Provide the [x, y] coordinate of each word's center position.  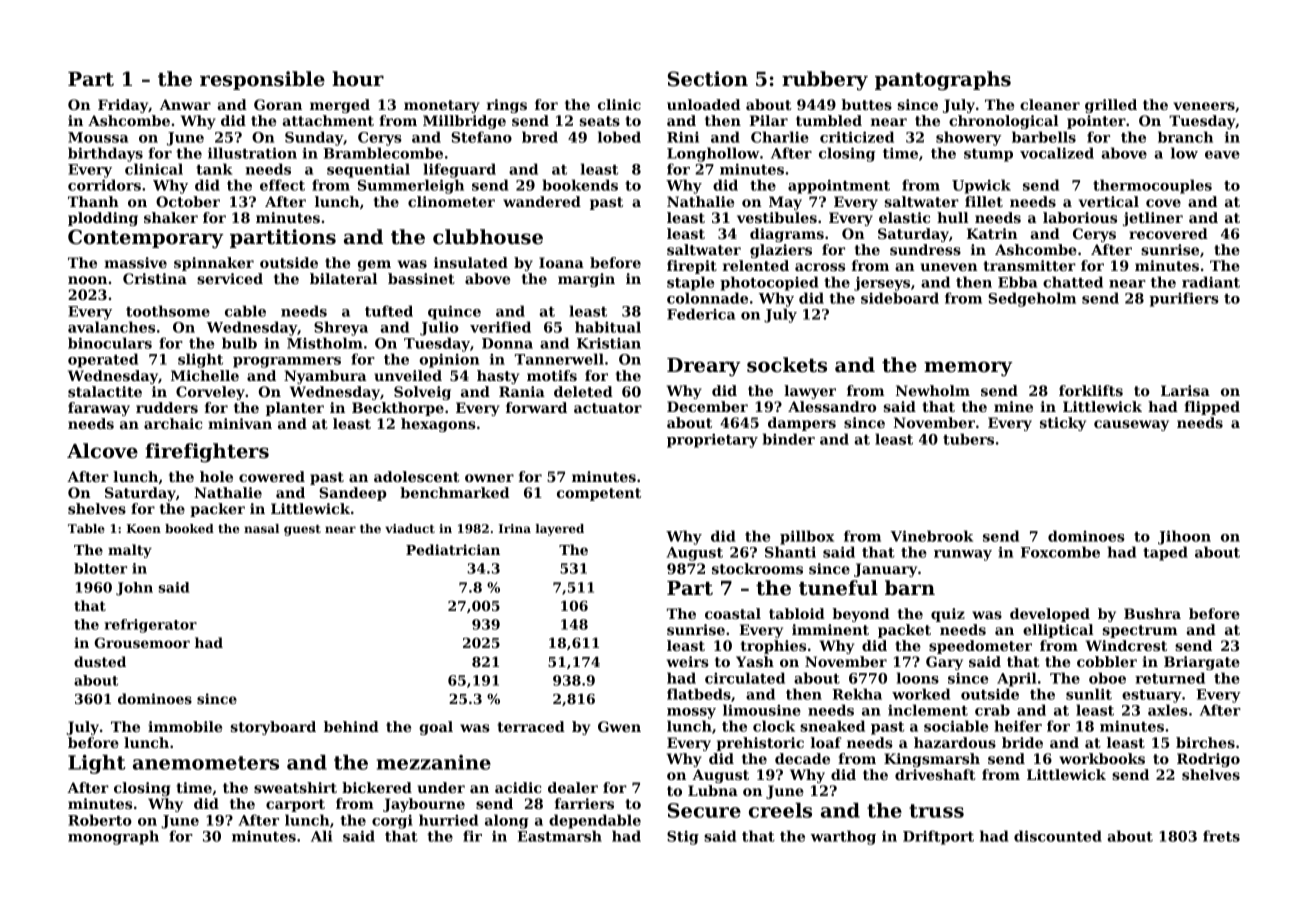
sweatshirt [295, 787]
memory [968, 369]
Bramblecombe [383, 153]
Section [708, 79]
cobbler [1107, 661]
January [885, 570]
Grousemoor [142, 642]
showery [968, 138]
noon [87, 280]
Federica [701, 314]
